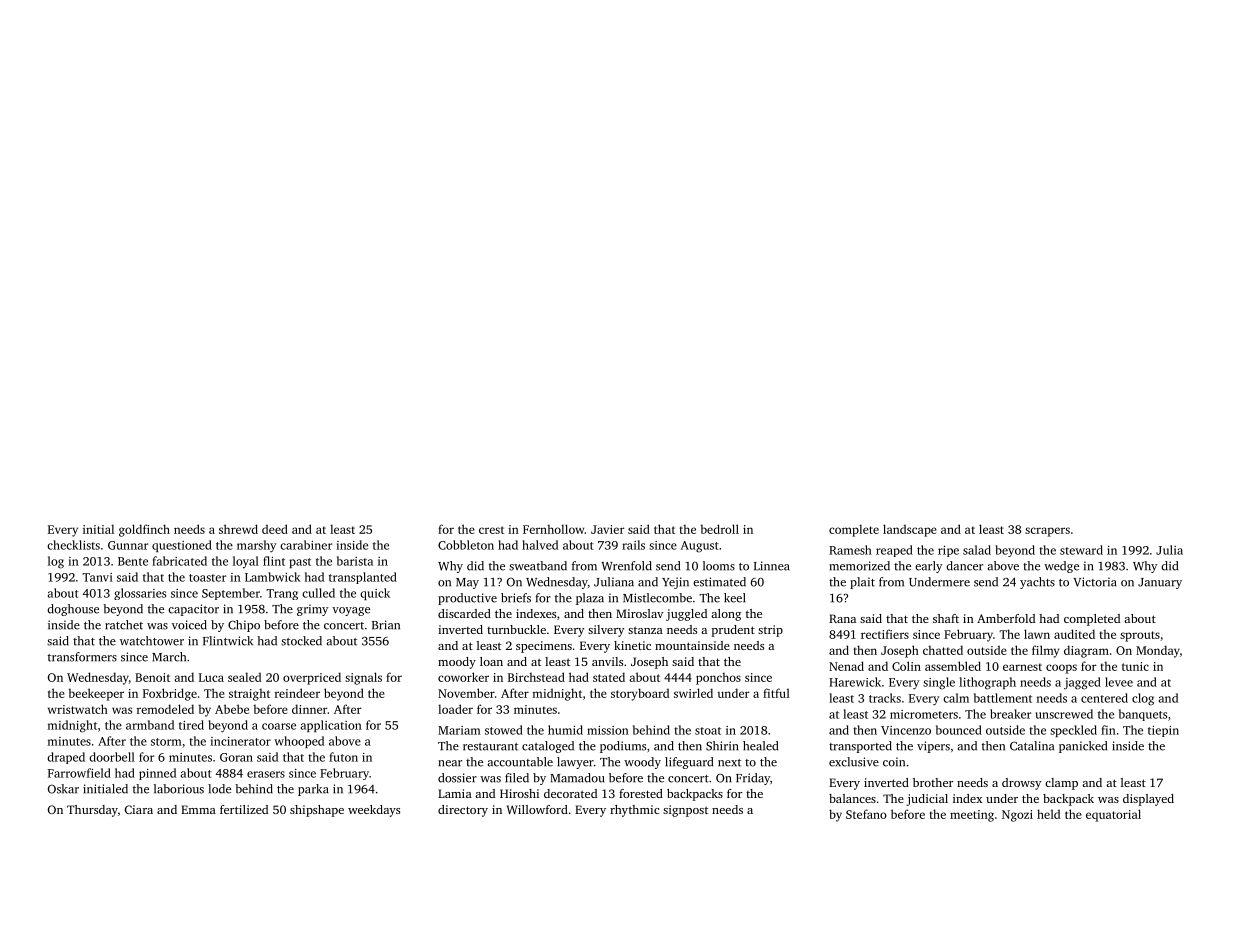  What do you see at coordinates (866, 814) in the document?
I see `Stefano` at bounding box center [866, 814].
